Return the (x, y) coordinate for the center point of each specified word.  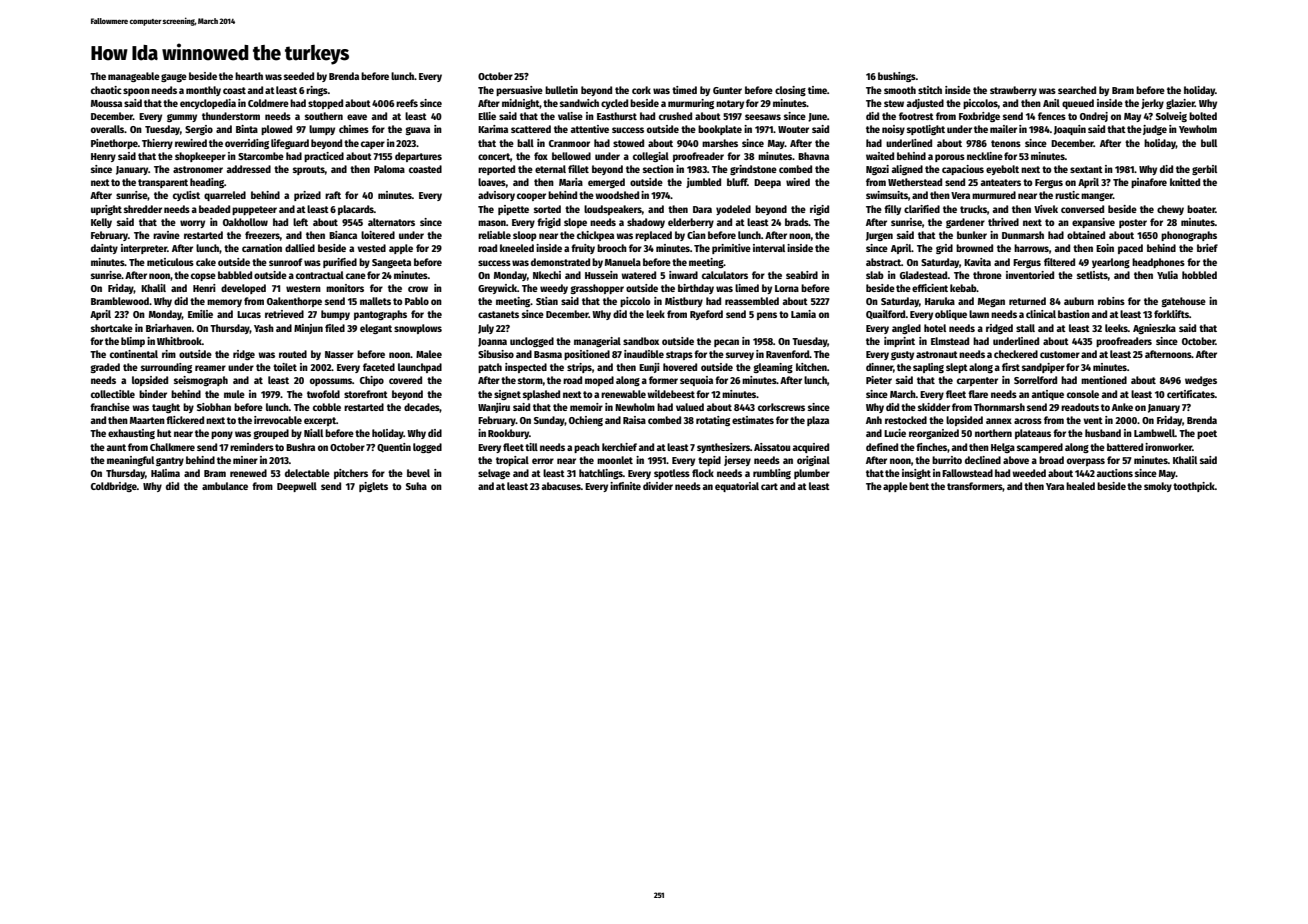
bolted (1203, 116)
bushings (897, 77)
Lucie (895, 433)
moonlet (615, 460)
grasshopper (597, 289)
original (813, 461)
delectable (307, 473)
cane (356, 276)
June (817, 117)
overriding (247, 144)
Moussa (106, 103)
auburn (1079, 301)
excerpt (320, 421)
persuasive (519, 91)
